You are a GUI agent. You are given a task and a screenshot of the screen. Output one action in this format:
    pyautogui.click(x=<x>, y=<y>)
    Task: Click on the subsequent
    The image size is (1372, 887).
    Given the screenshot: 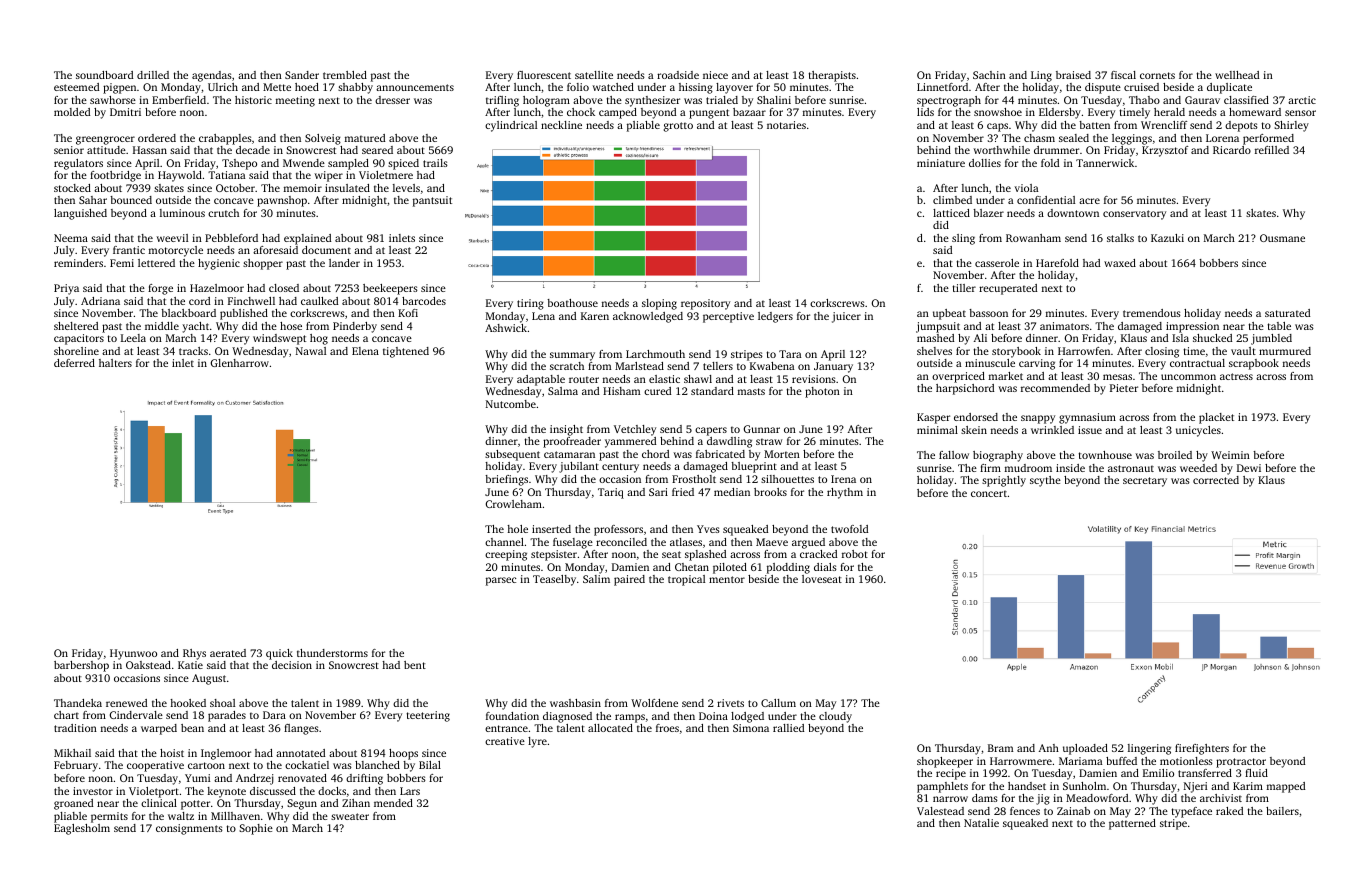 What is the action you would take?
    pyautogui.click(x=512, y=455)
